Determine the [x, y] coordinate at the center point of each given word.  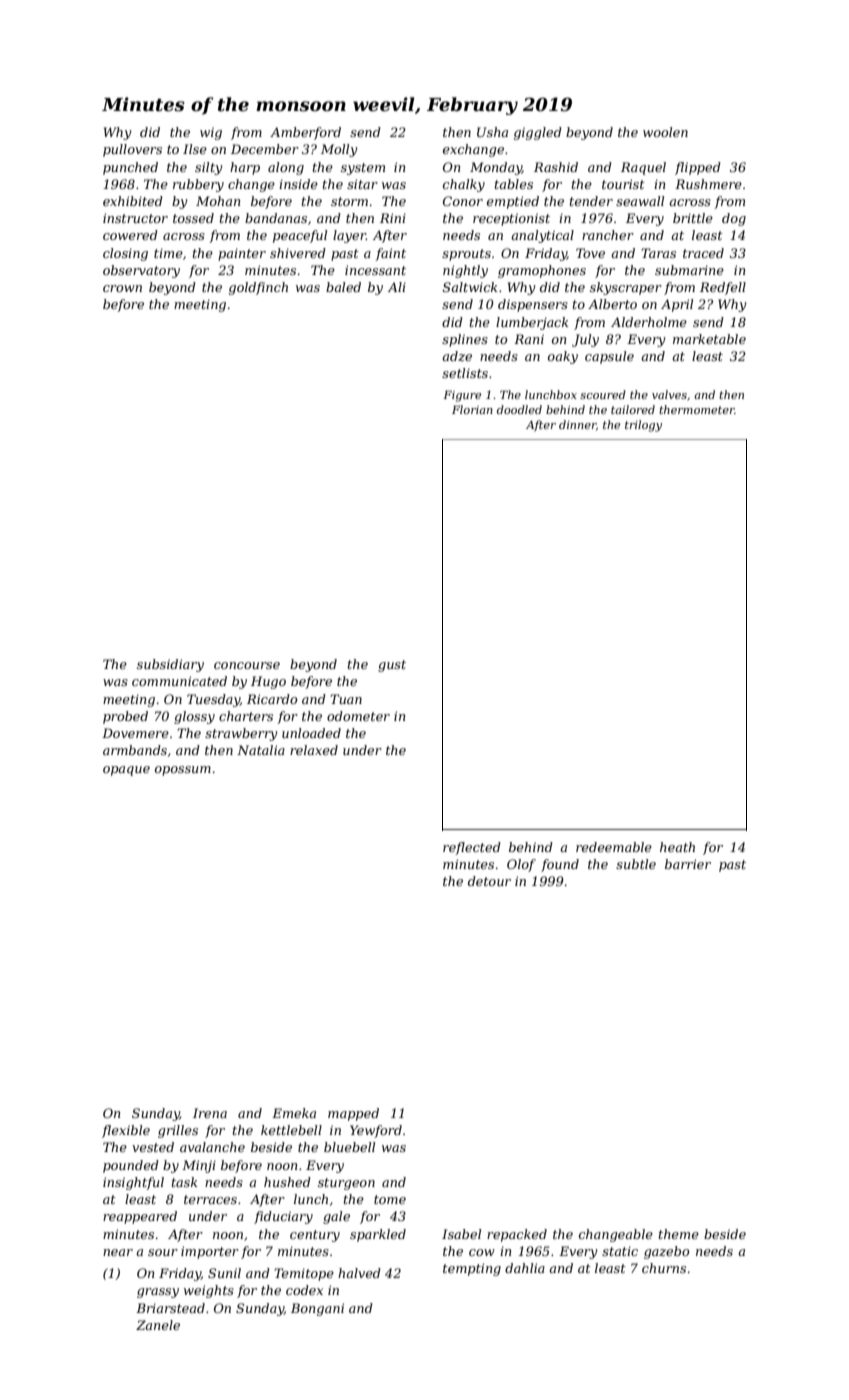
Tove [590, 253]
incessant [375, 270]
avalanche [212, 1147]
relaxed [314, 750]
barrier [688, 864]
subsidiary [170, 665]
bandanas [276, 218]
